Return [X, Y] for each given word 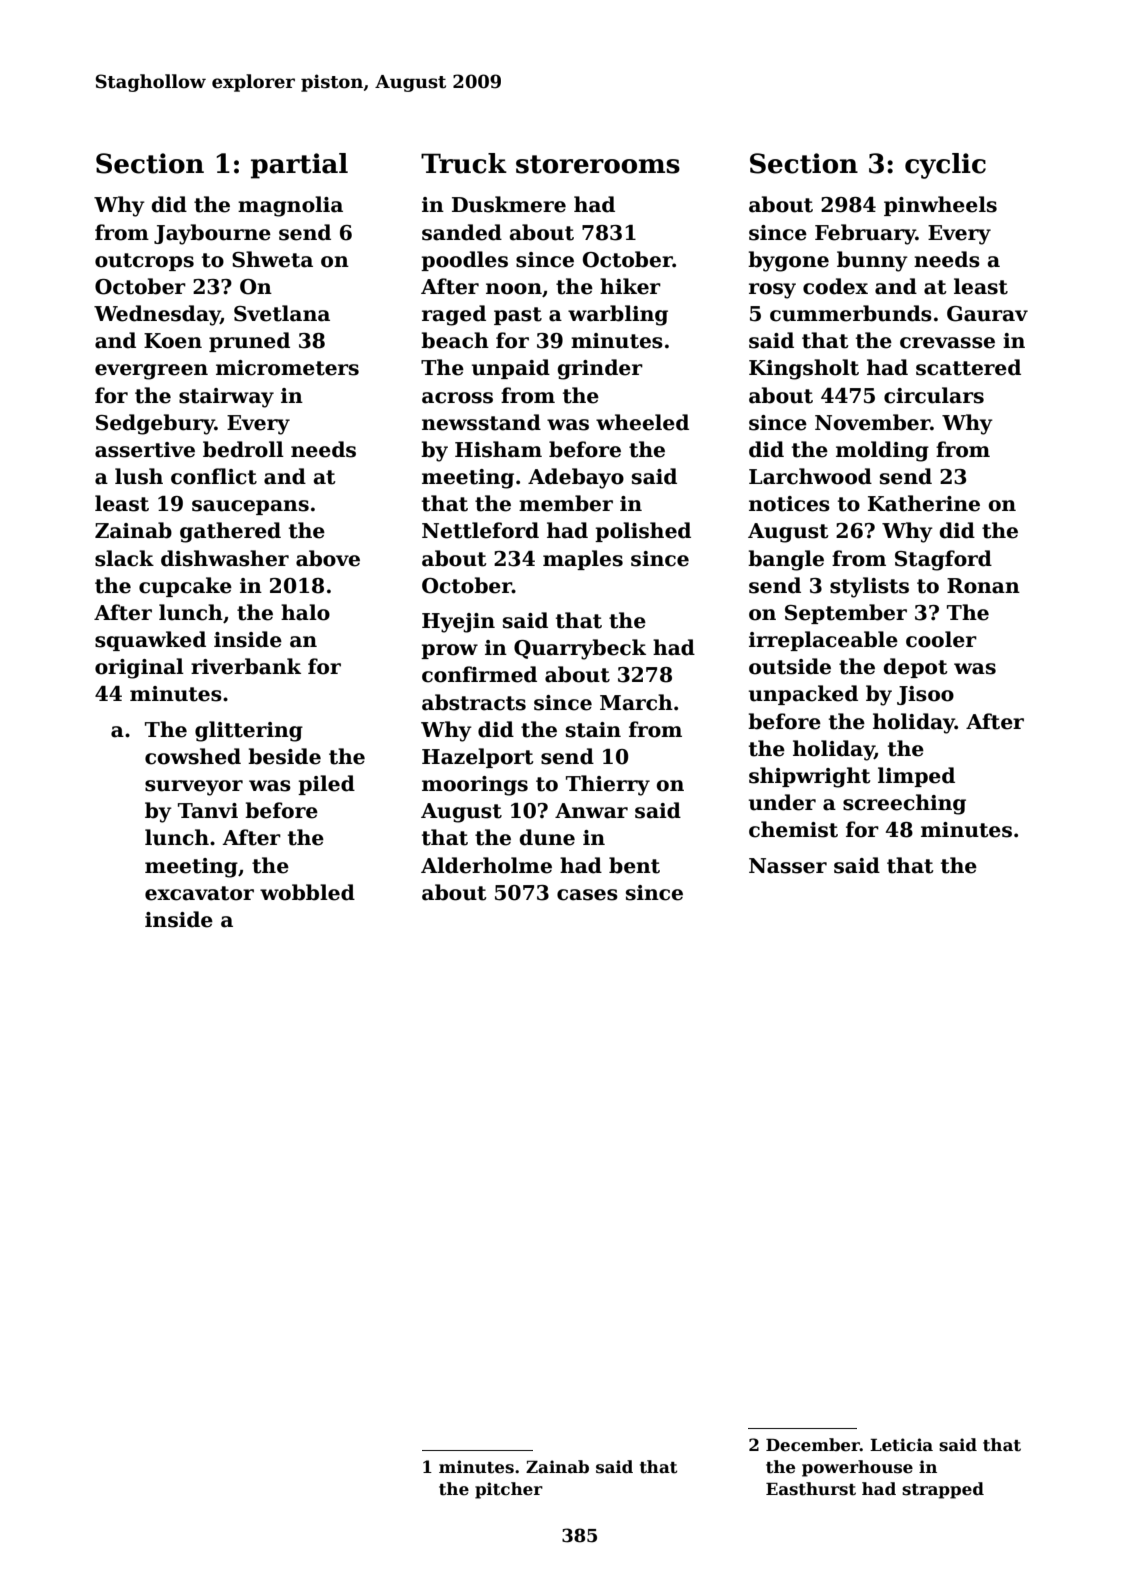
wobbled [307, 892]
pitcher [509, 1490]
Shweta [272, 259]
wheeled [642, 422]
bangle [786, 560]
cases [587, 895]
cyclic [945, 166]
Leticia [901, 1445]
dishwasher [225, 558]
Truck [464, 163]
